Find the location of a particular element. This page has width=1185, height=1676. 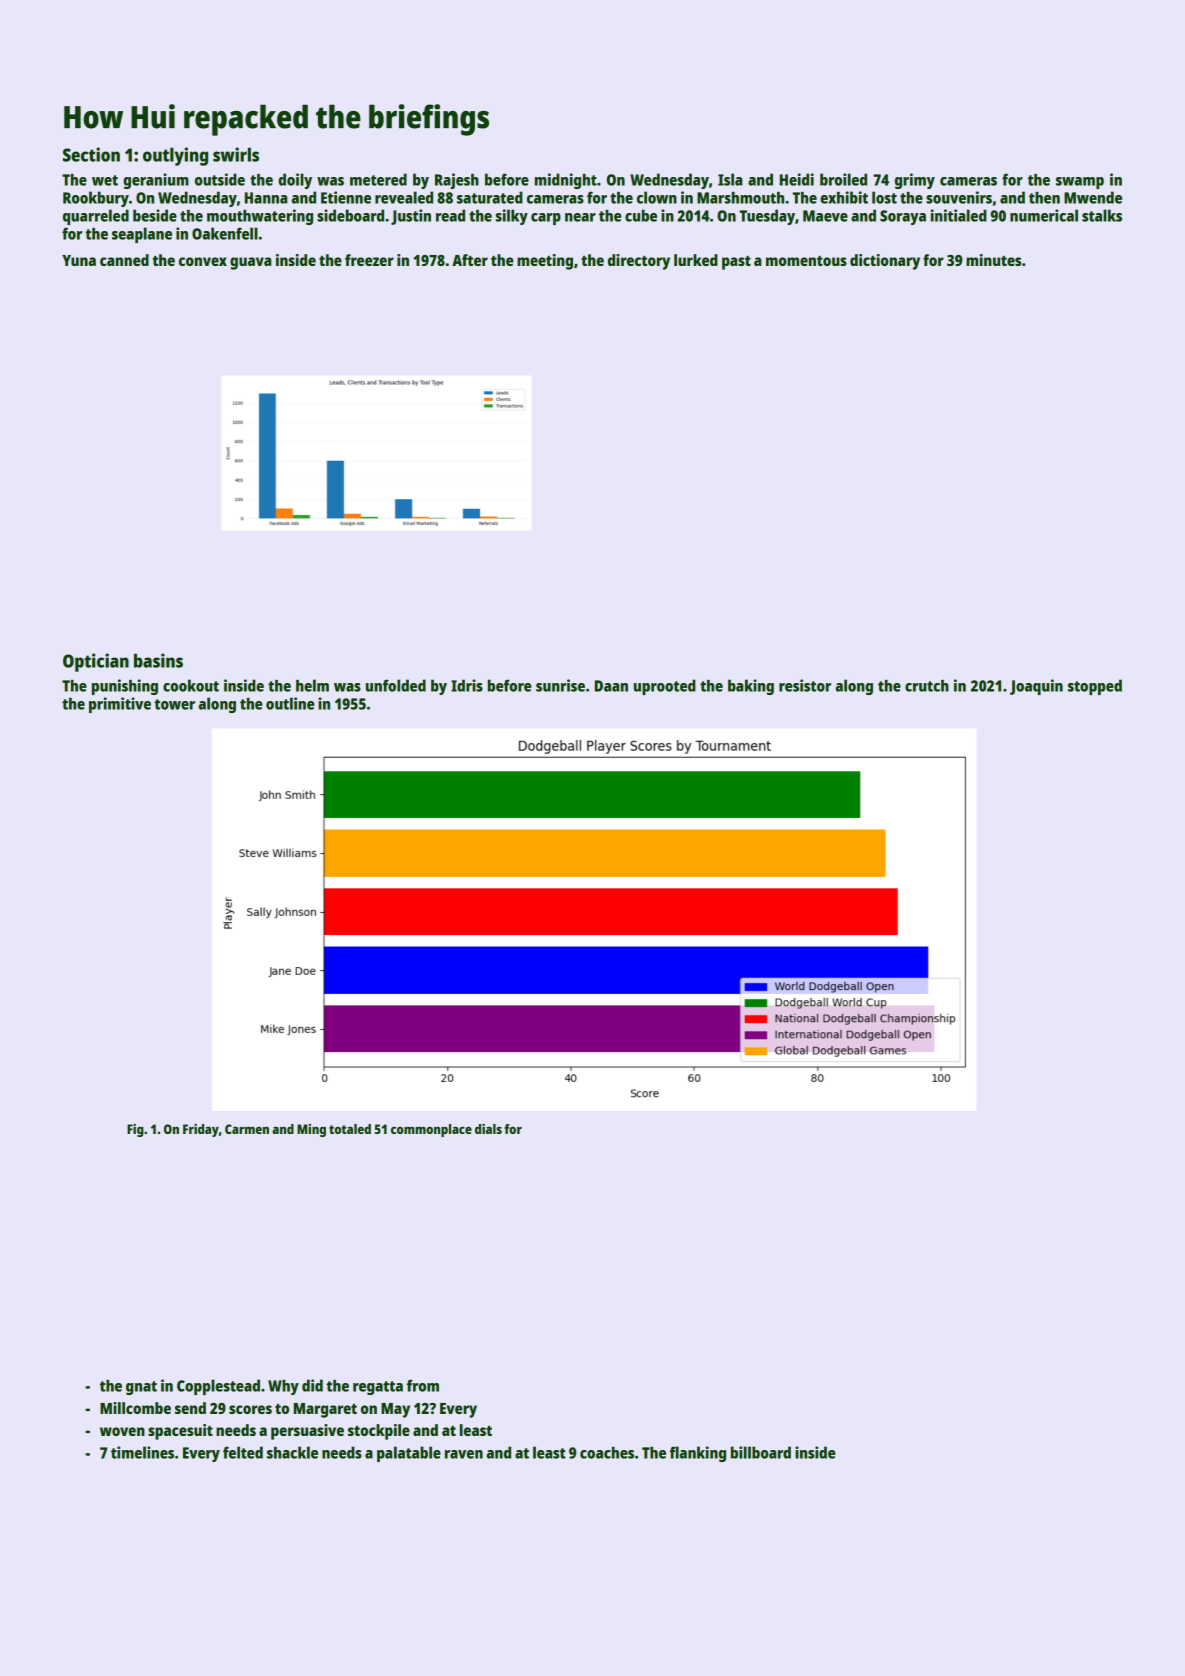

Carmen is located at coordinates (247, 1129).
